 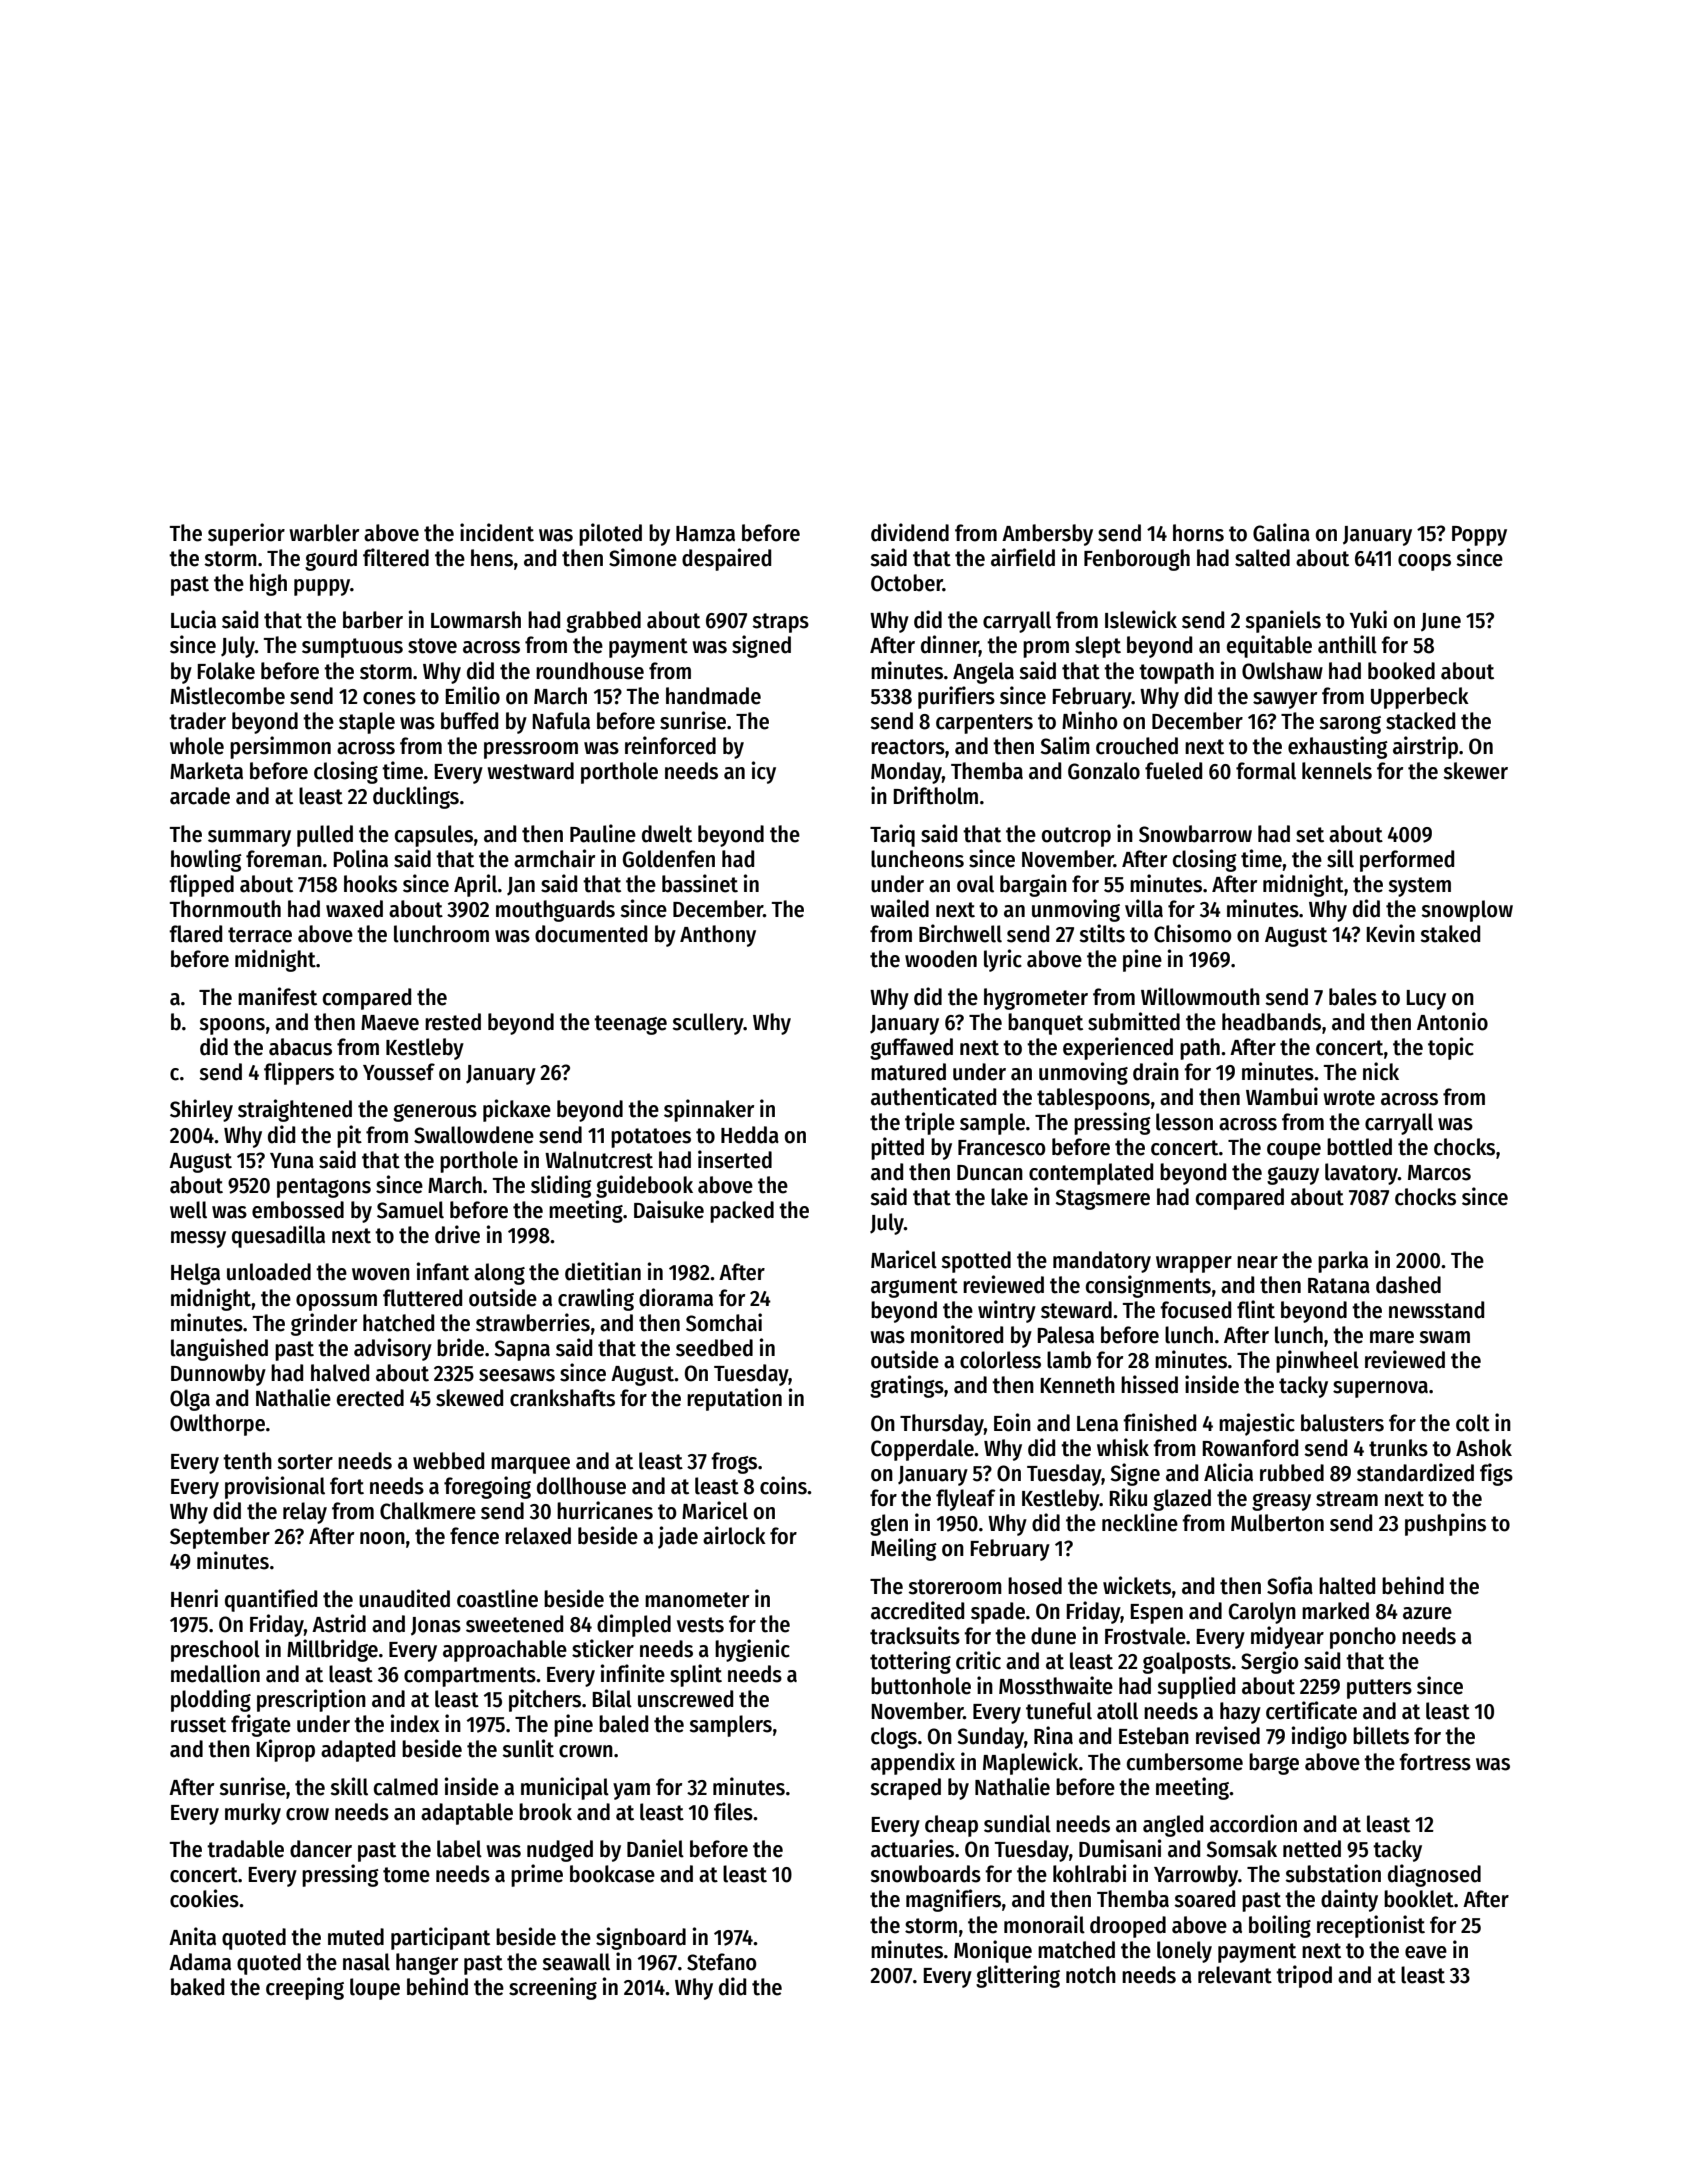 I want to click on rested, so click(x=453, y=1022).
